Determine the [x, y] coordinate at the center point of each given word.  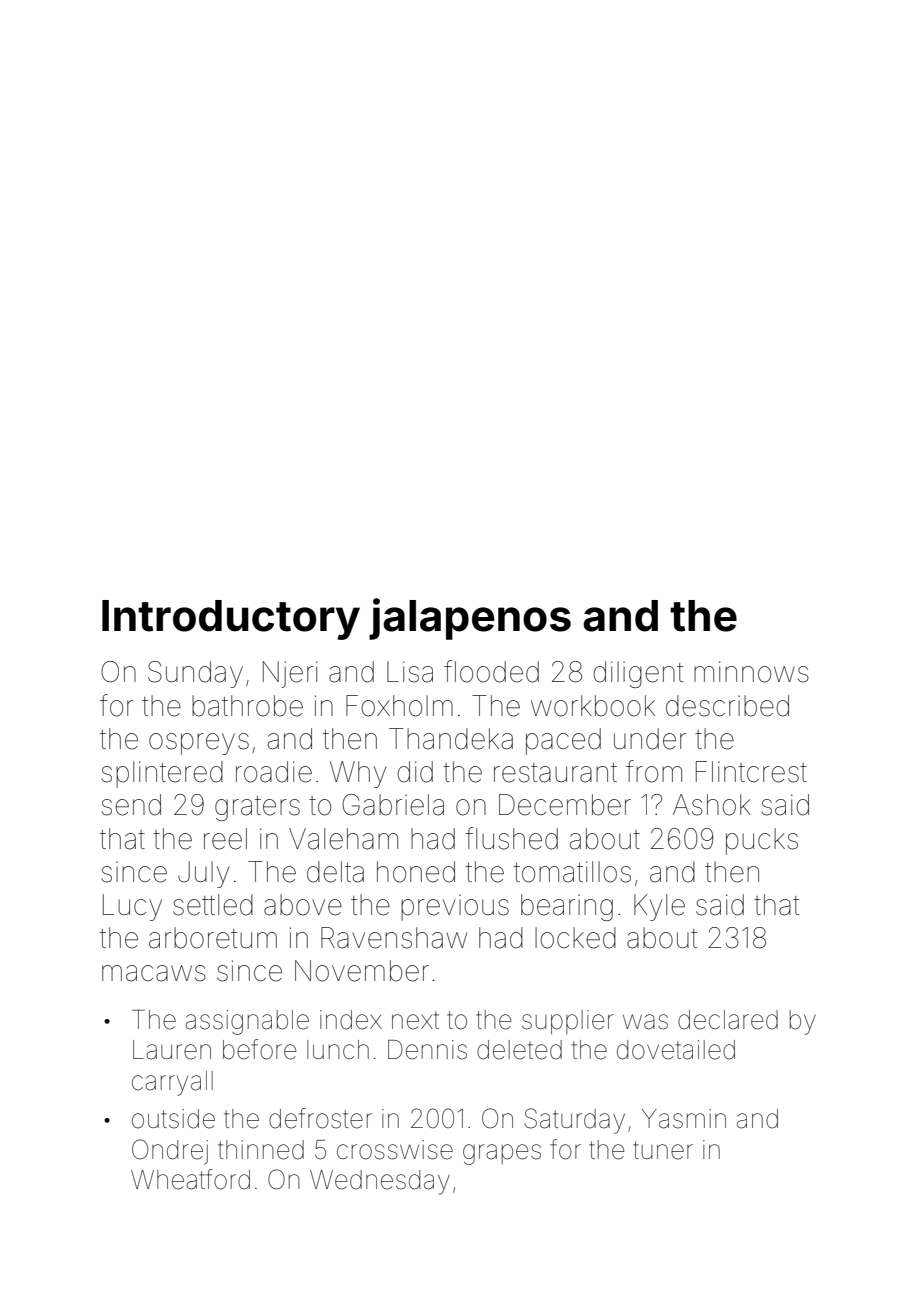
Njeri [290, 674]
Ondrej [170, 1152]
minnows [751, 672]
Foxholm [399, 706]
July [204, 874]
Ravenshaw [394, 938]
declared [728, 1020]
